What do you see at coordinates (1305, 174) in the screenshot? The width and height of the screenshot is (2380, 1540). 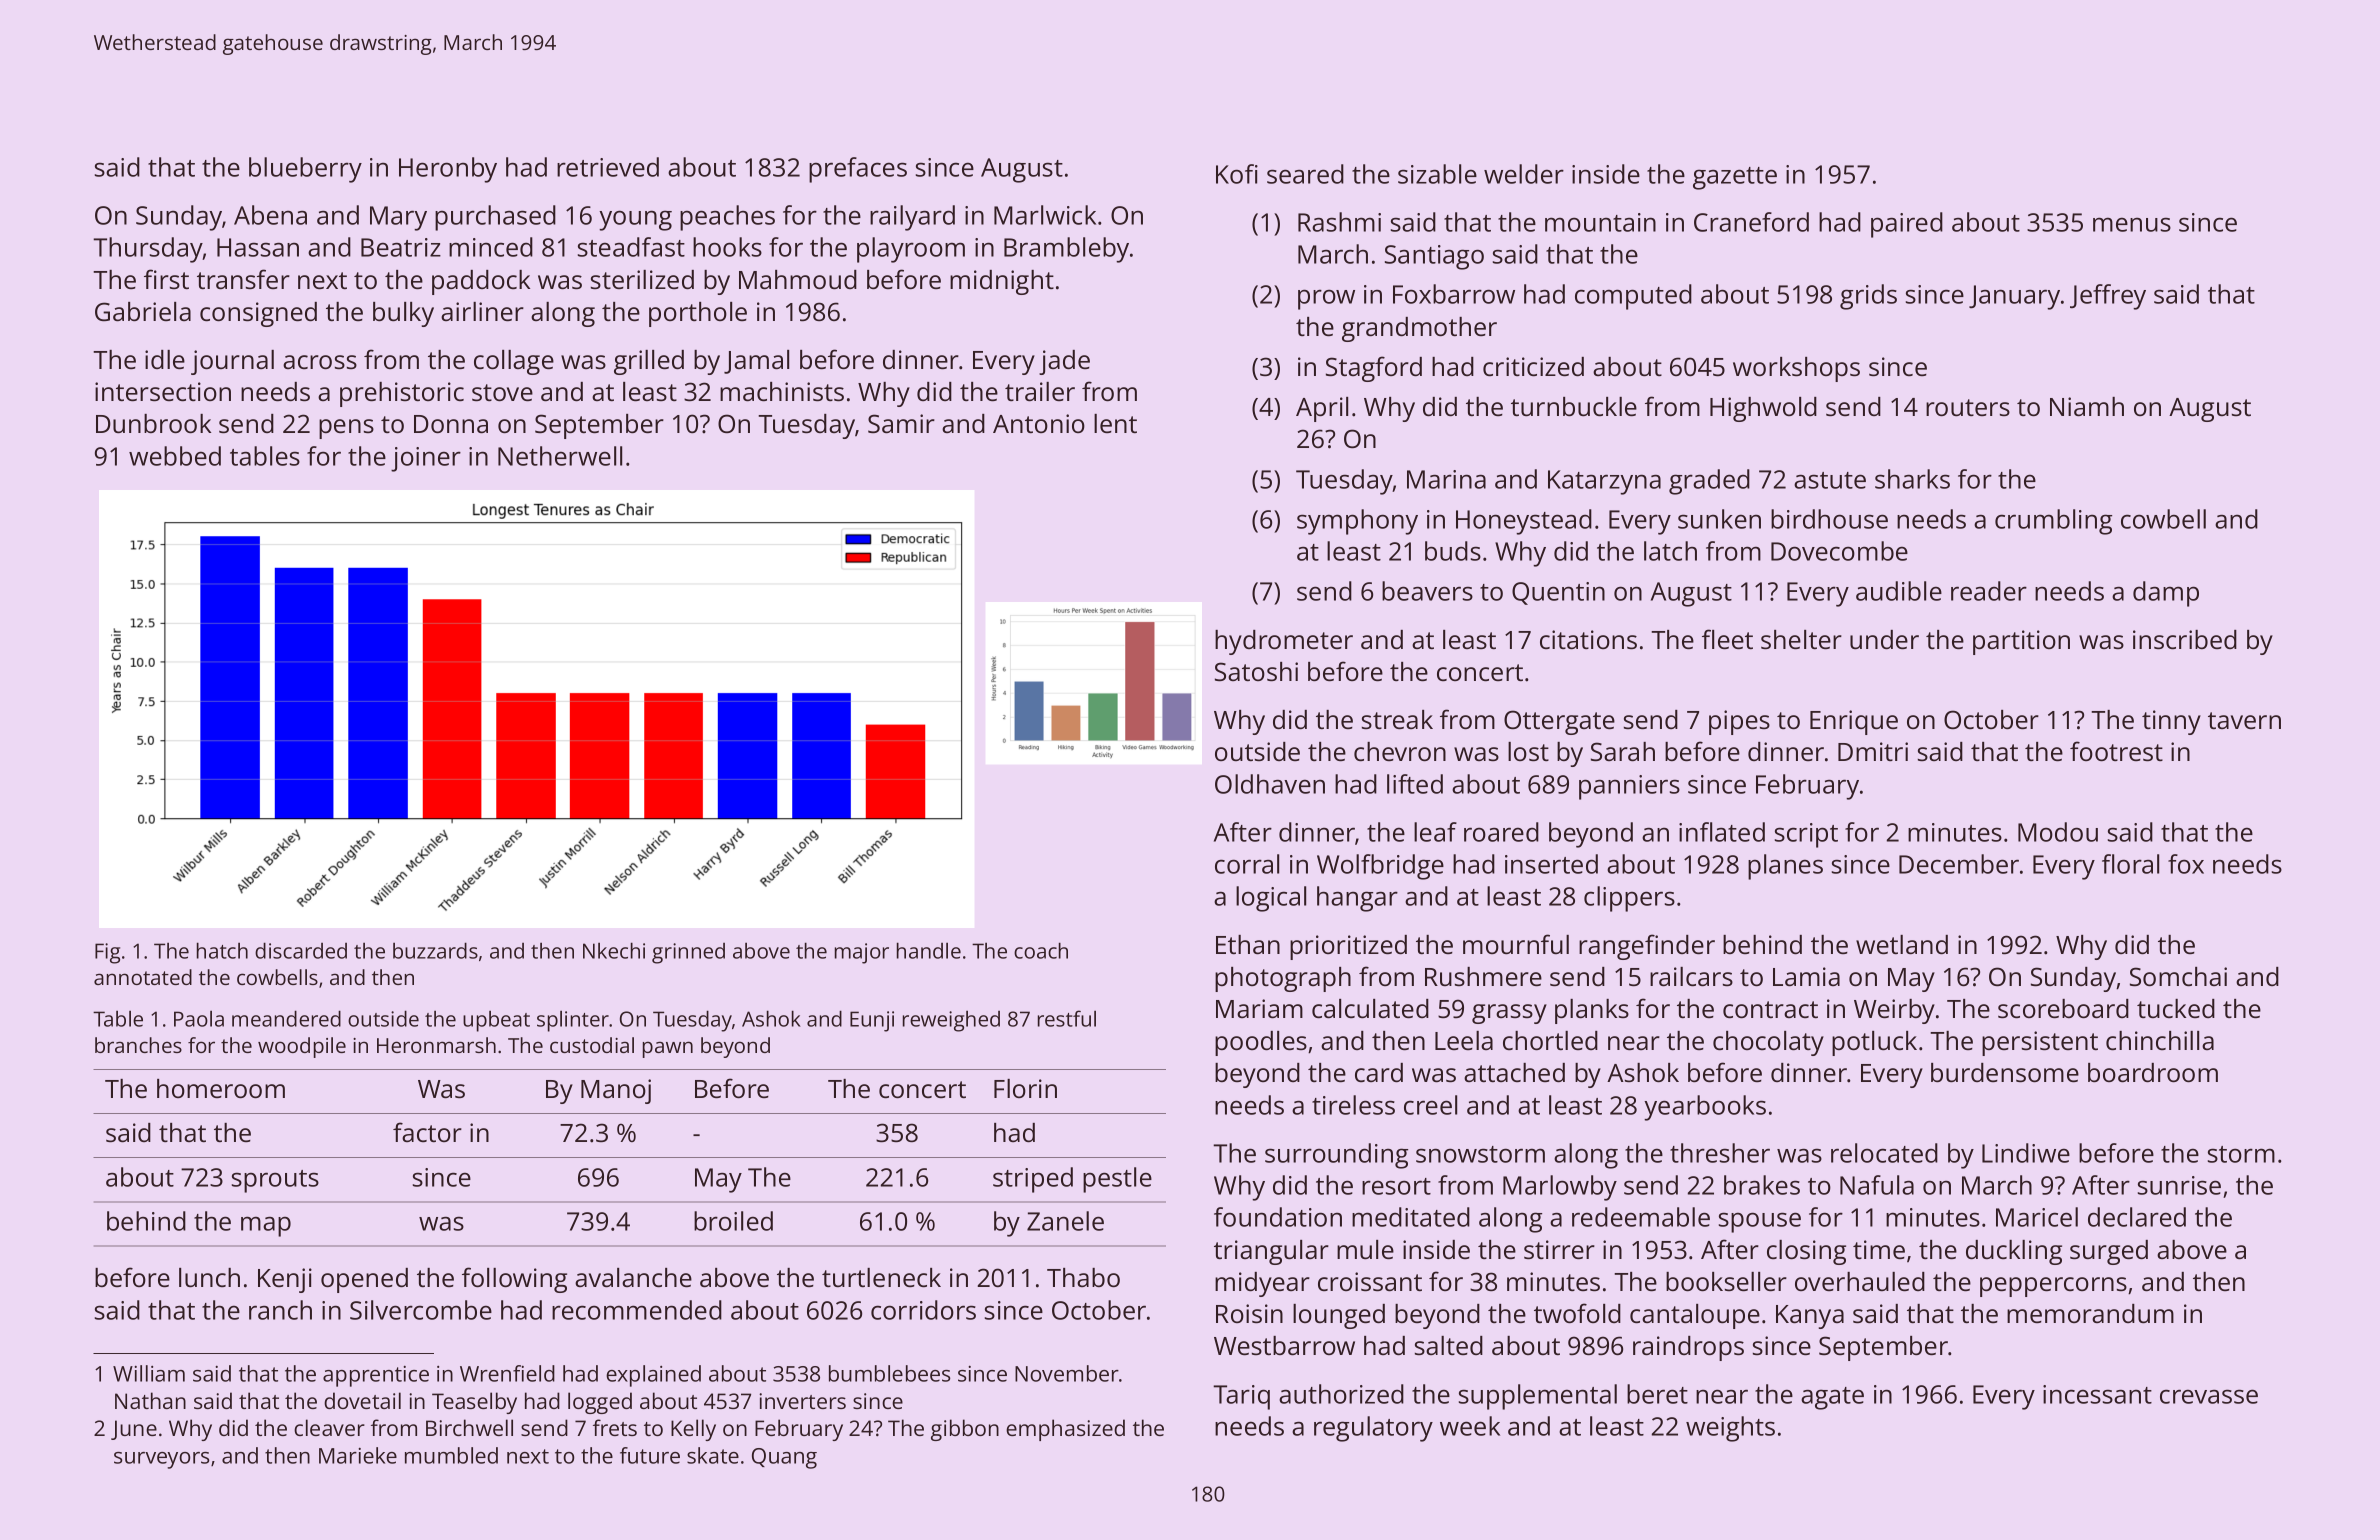 I see `seared` at bounding box center [1305, 174].
